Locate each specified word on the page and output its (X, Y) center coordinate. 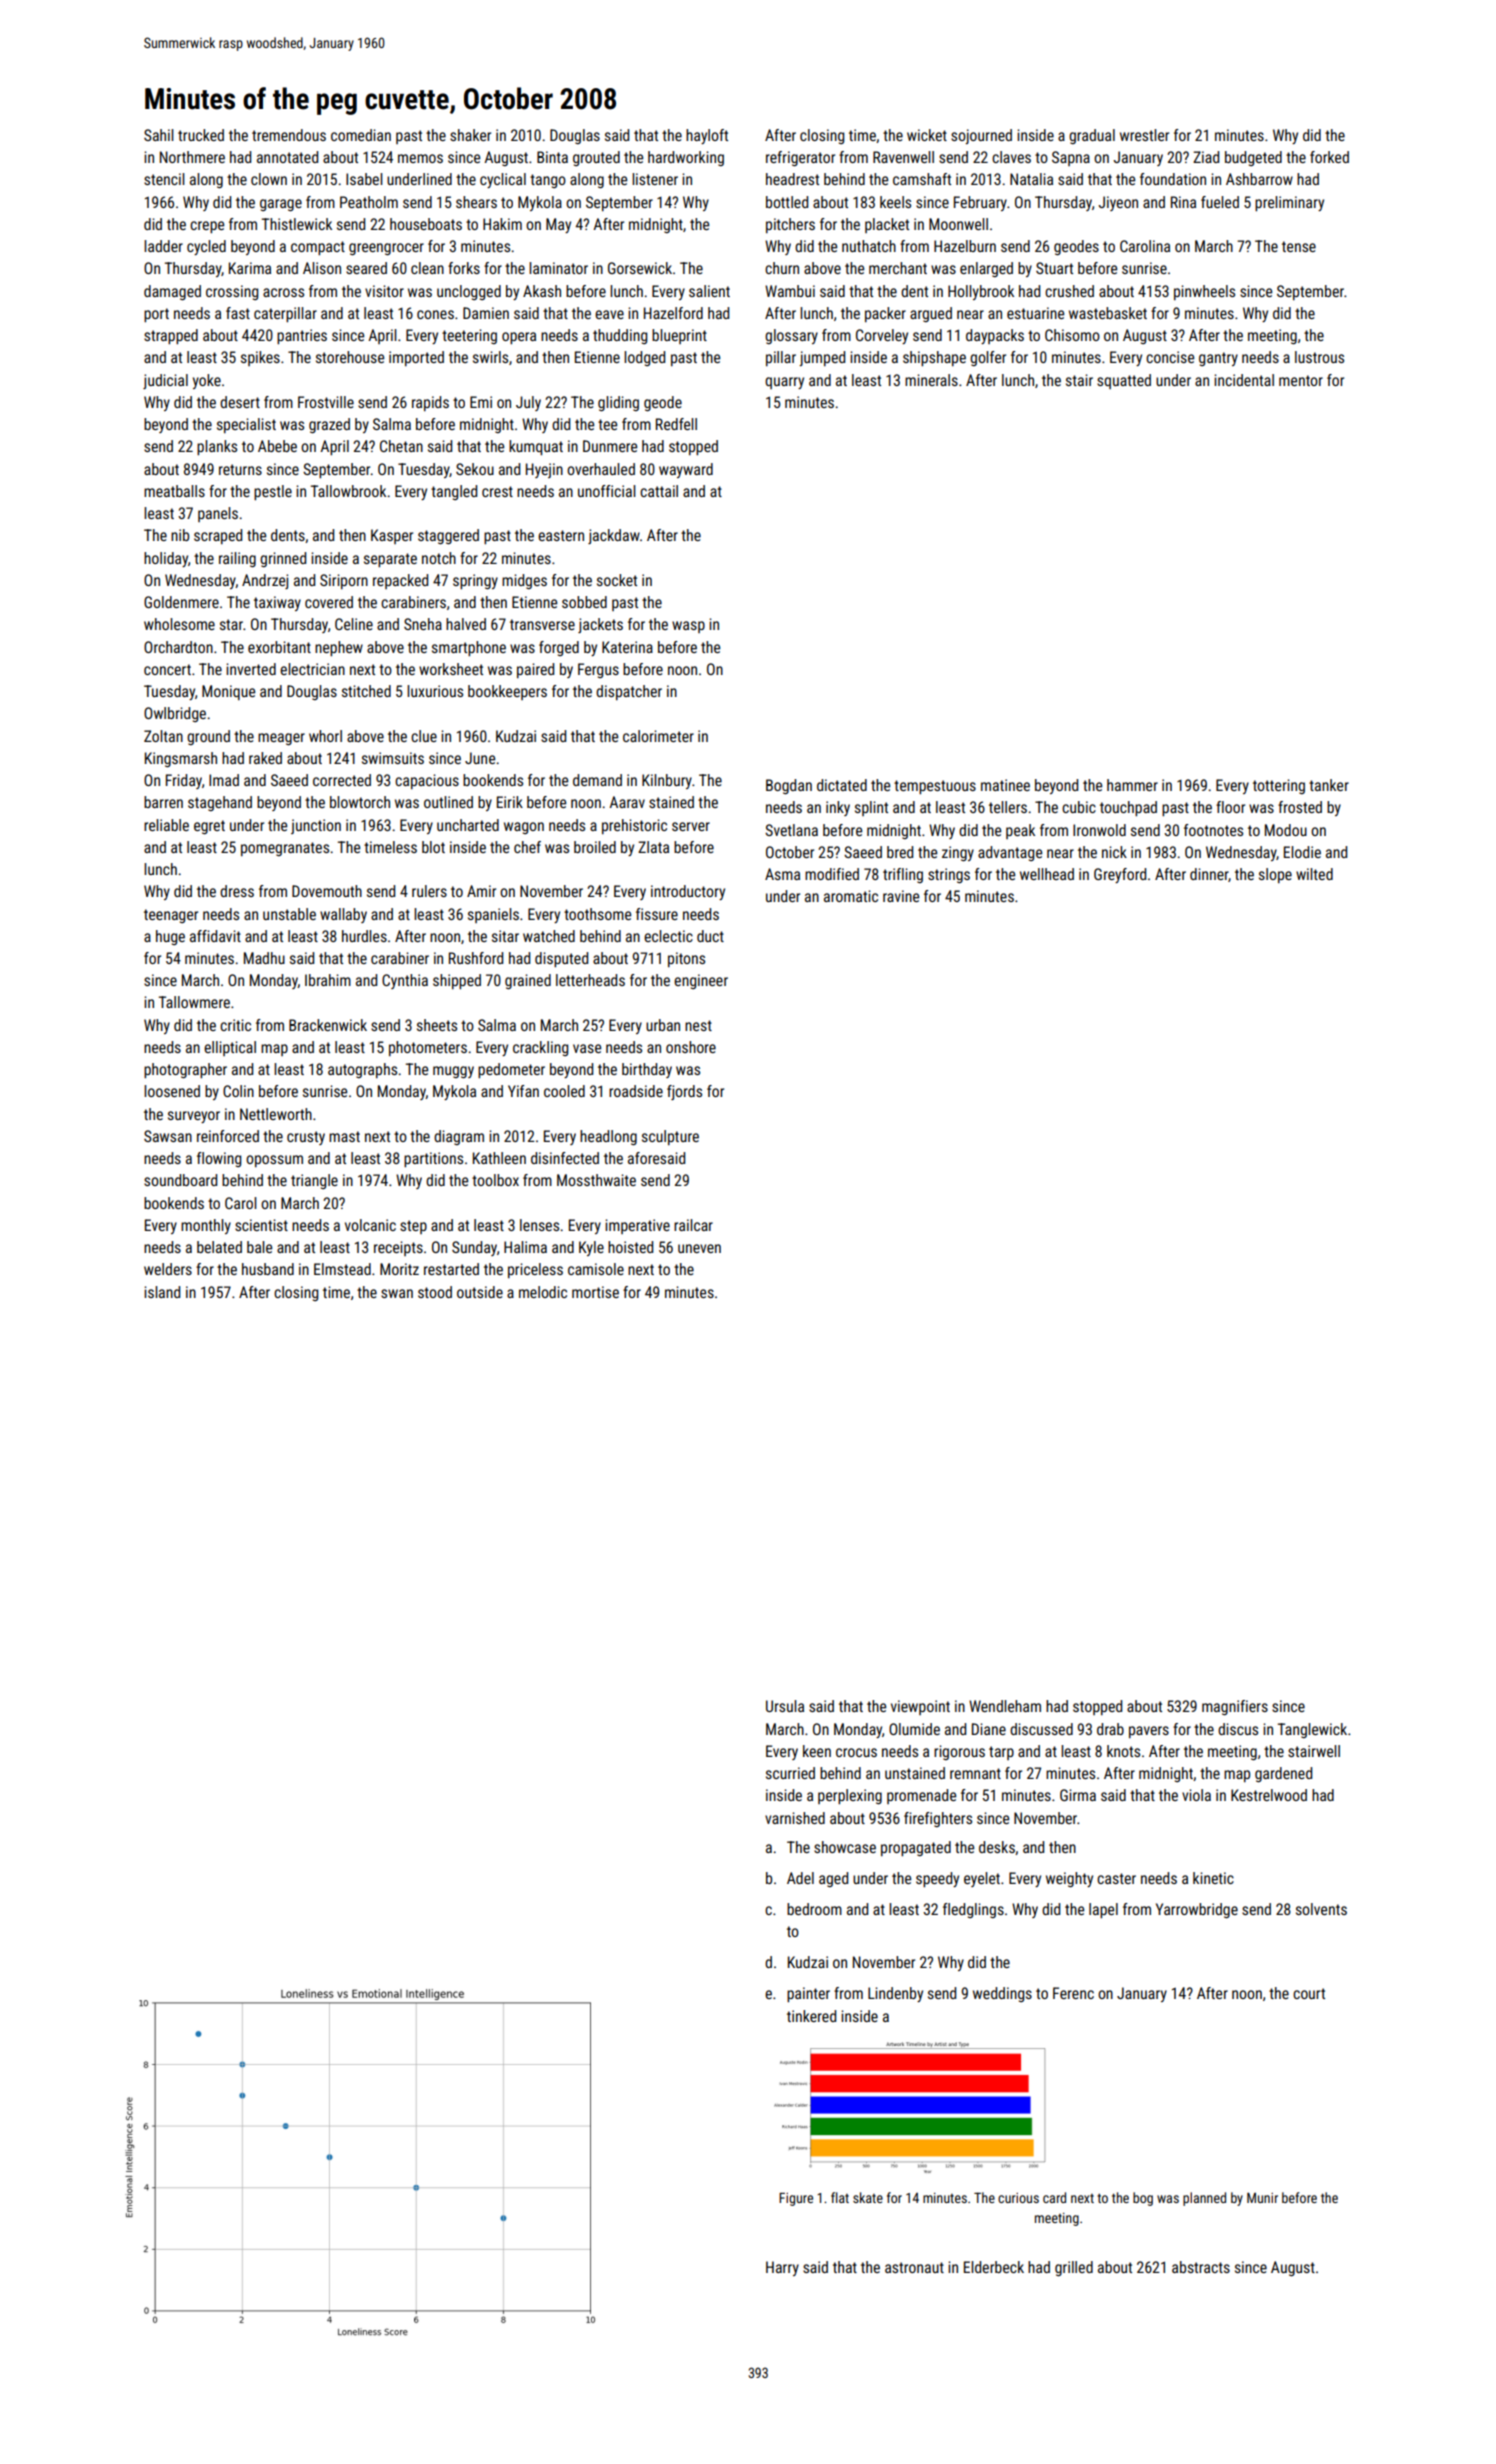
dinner (1209, 875)
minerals (931, 380)
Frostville (326, 402)
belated (219, 1247)
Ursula (785, 1706)
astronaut (914, 2267)
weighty (1069, 1879)
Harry (782, 2268)
